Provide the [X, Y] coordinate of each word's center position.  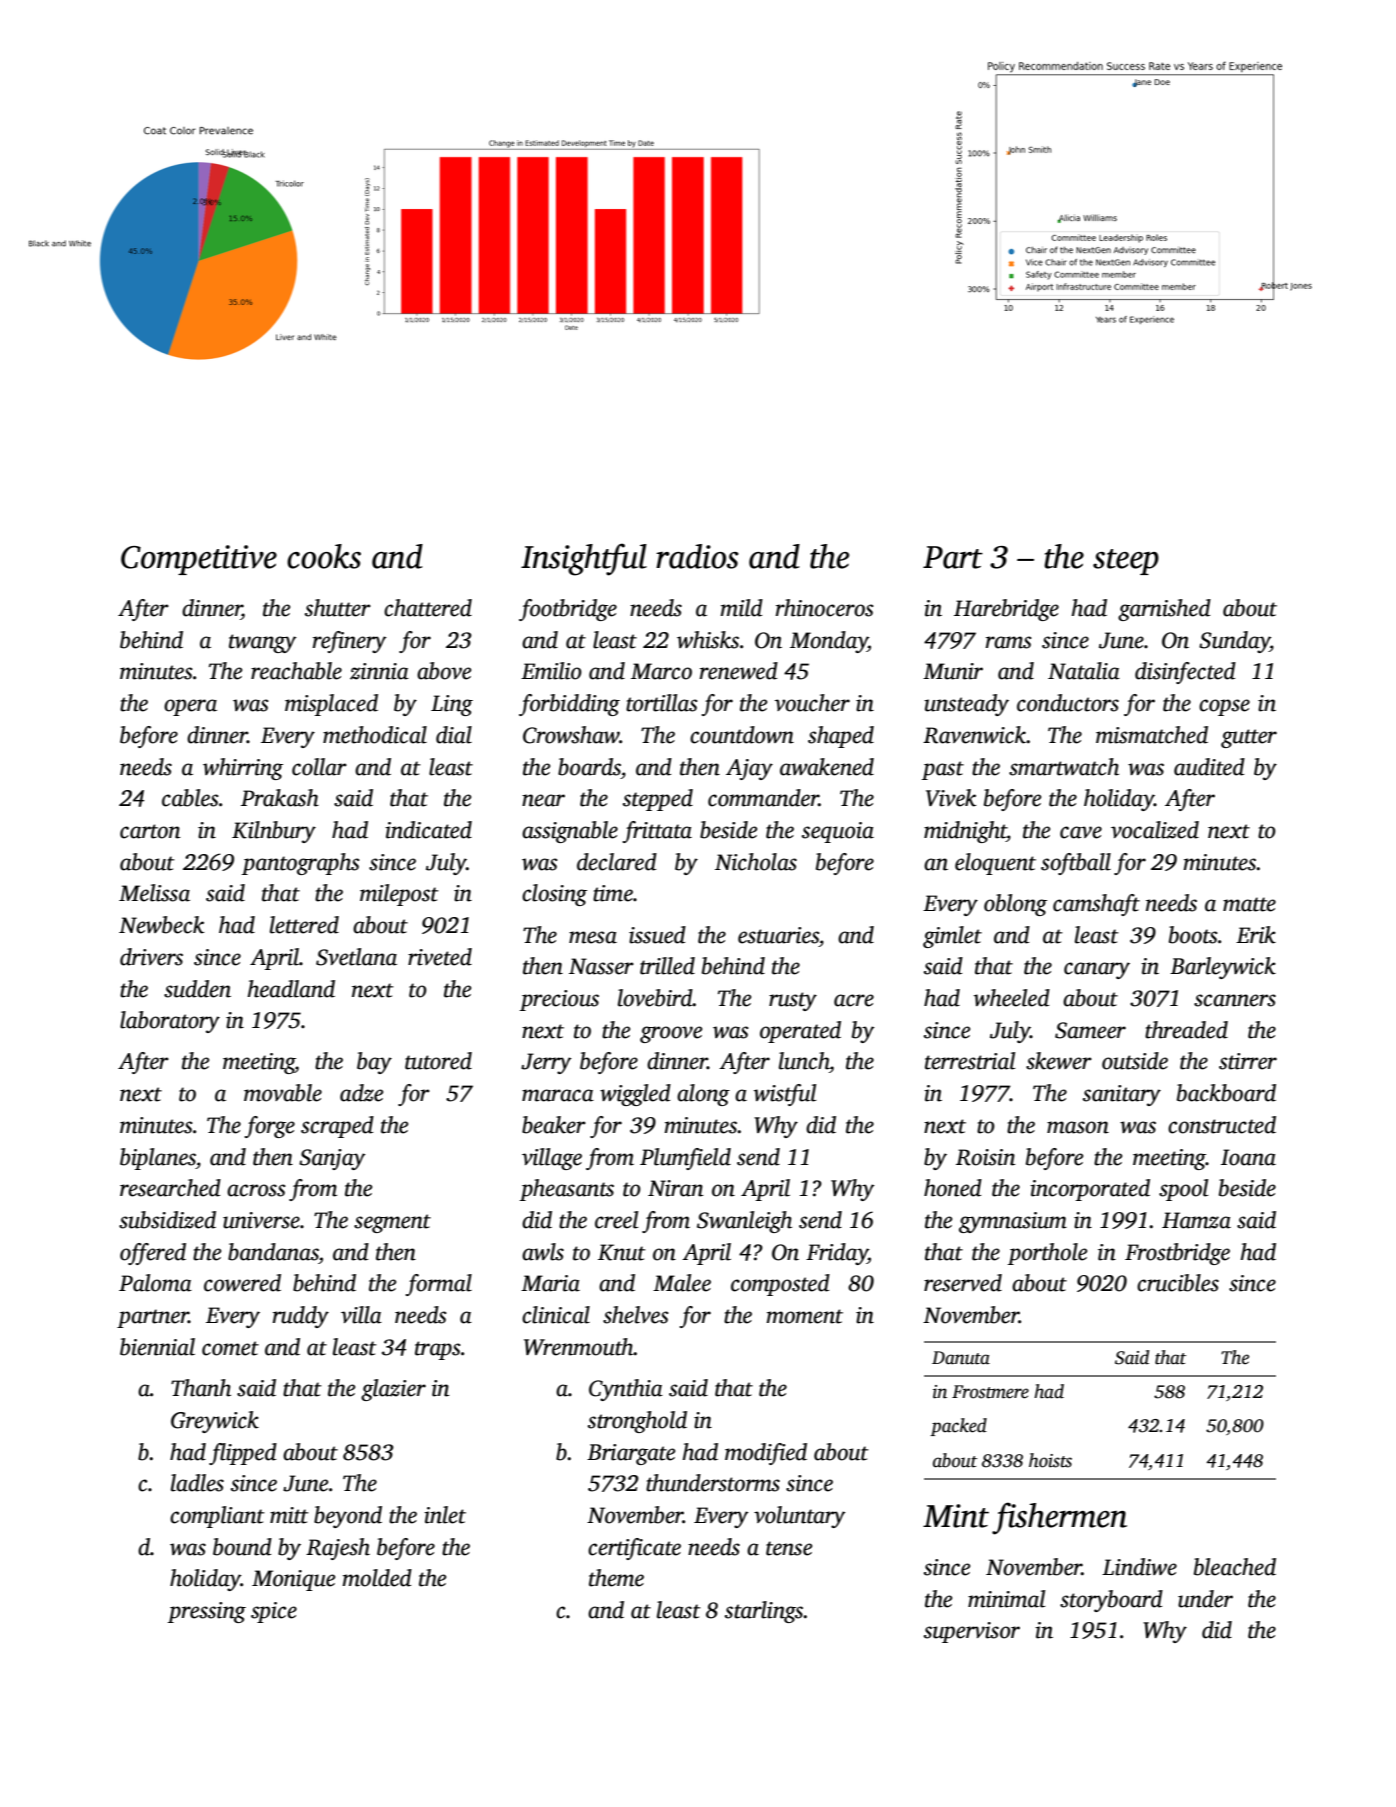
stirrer [1248, 1061]
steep [1126, 562]
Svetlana [356, 957]
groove [671, 1034]
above [444, 671]
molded [377, 1578]
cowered [242, 1283]
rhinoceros [825, 608]
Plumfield [685, 1159]
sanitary [1122, 1095]
